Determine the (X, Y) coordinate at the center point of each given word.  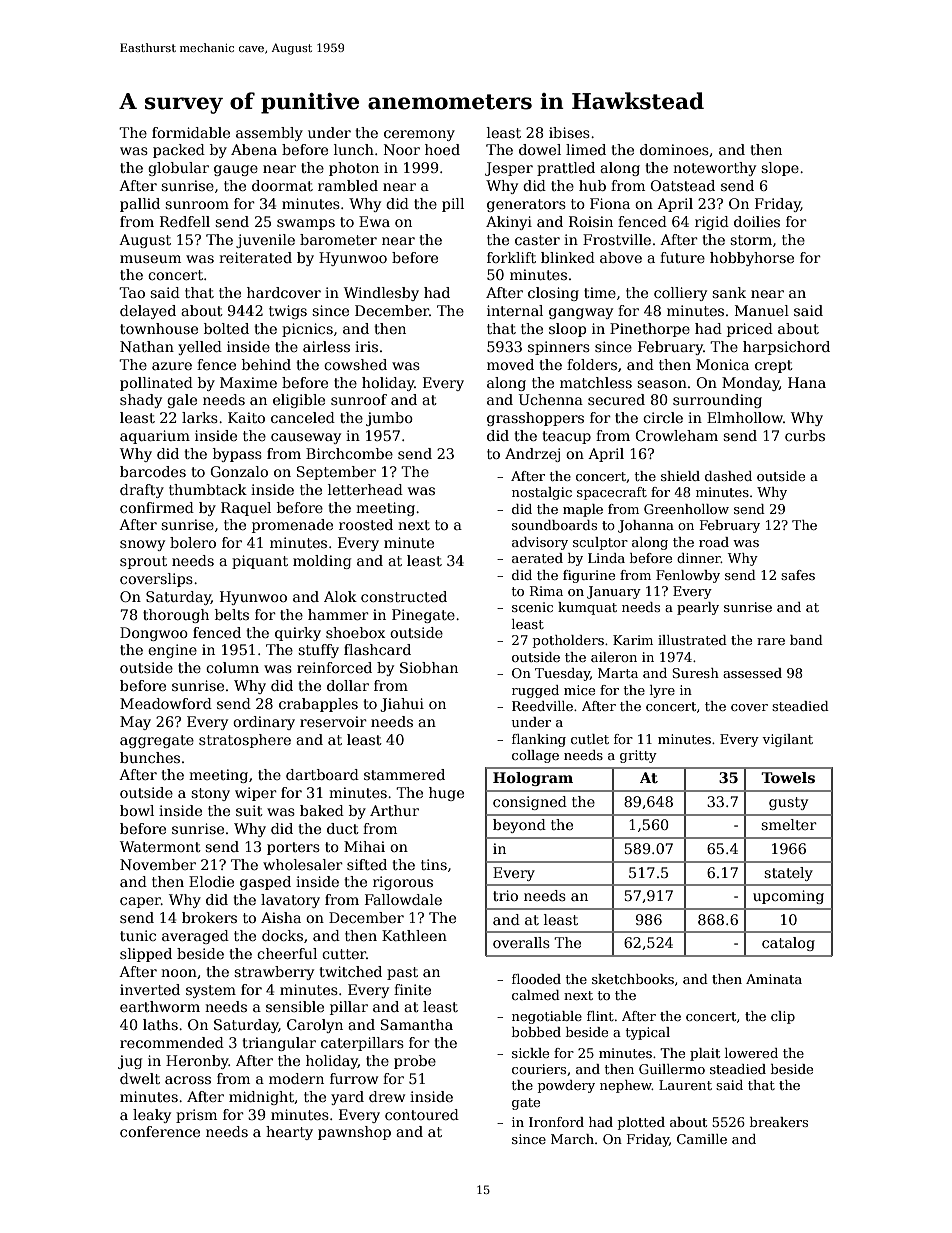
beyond (519, 826)
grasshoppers (535, 419)
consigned (530, 803)
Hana (807, 382)
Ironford (556, 1122)
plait (705, 1054)
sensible (295, 1006)
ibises (569, 132)
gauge (236, 170)
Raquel (246, 509)
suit (249, 810)
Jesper (509, 169)
